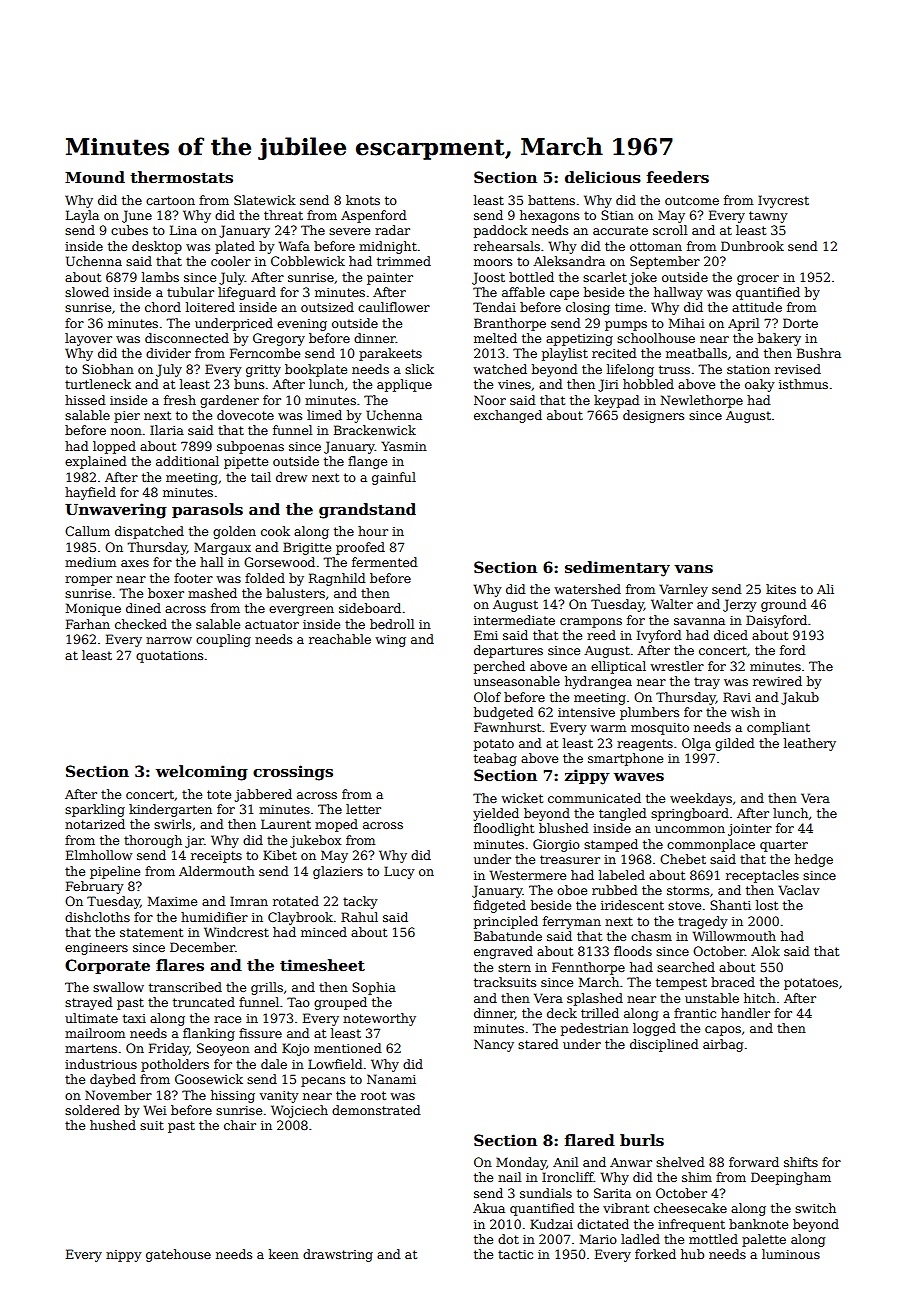 The width and height of the screenshot is (908, 1316). What do you see at coordinates (517, 681) in the screenshot?
I see `unseasonable` at bounding box center [517, 681].
